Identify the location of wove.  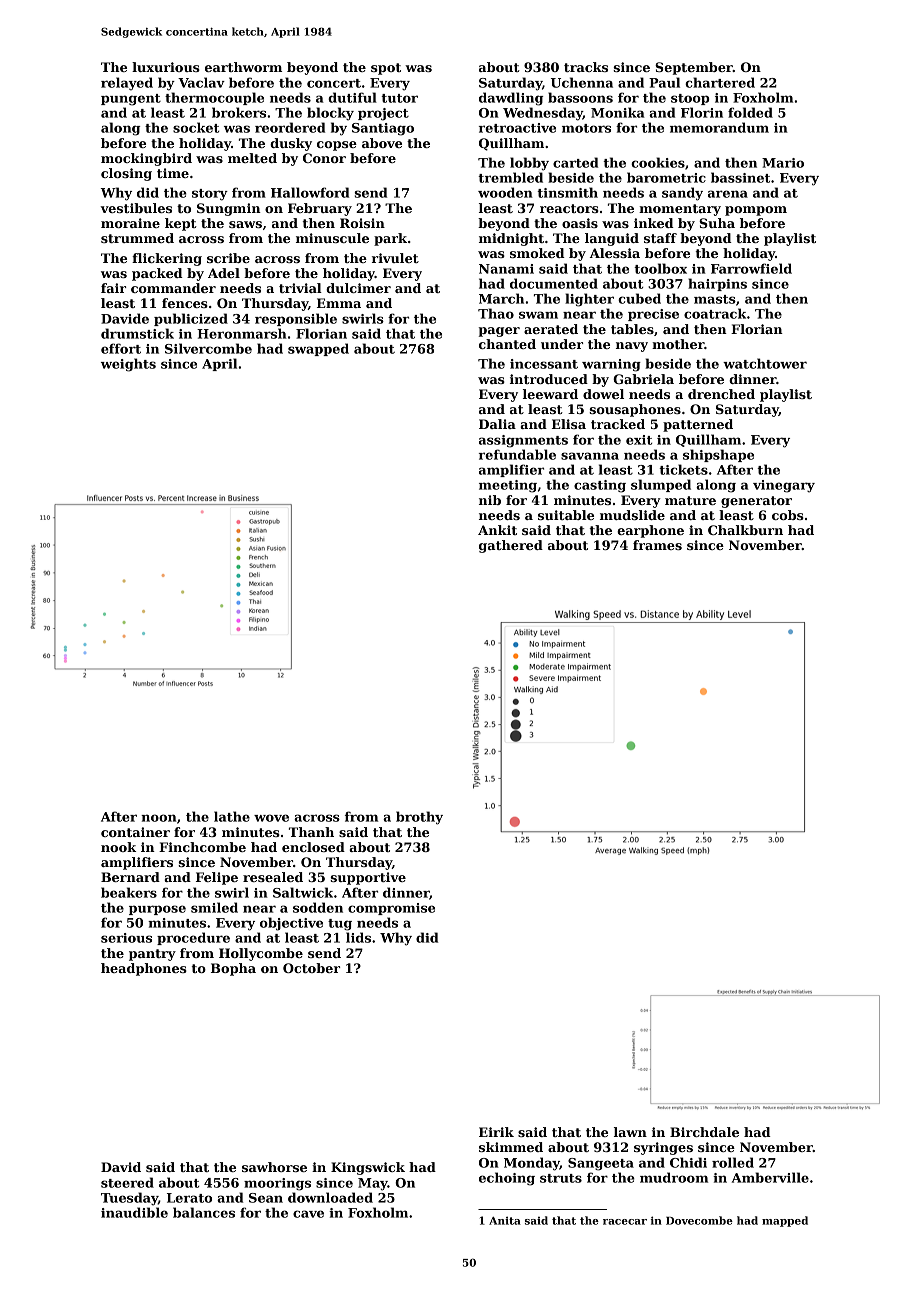
(271, 818).
